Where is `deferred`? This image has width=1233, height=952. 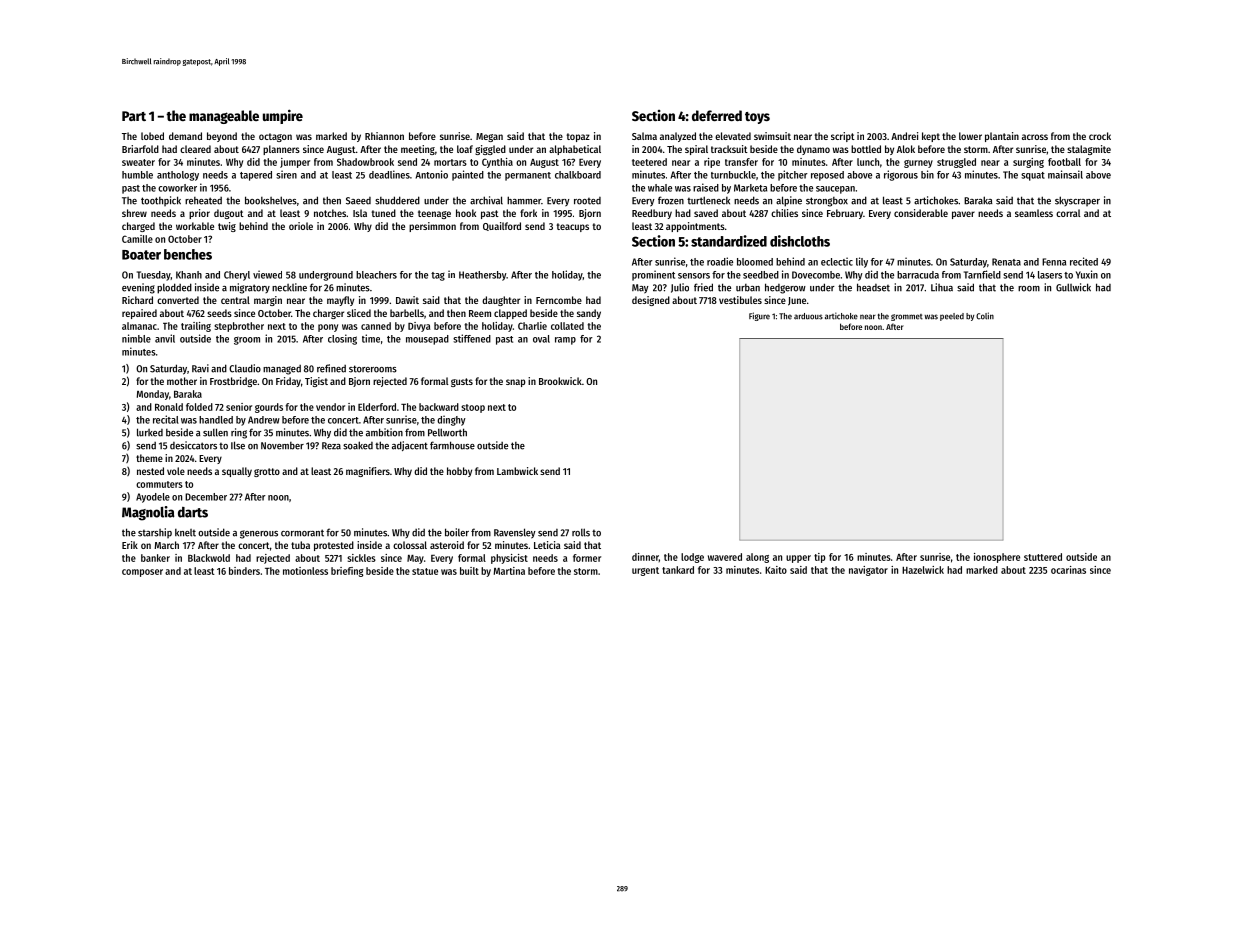
deferred is located at coordinates (717, 115).
